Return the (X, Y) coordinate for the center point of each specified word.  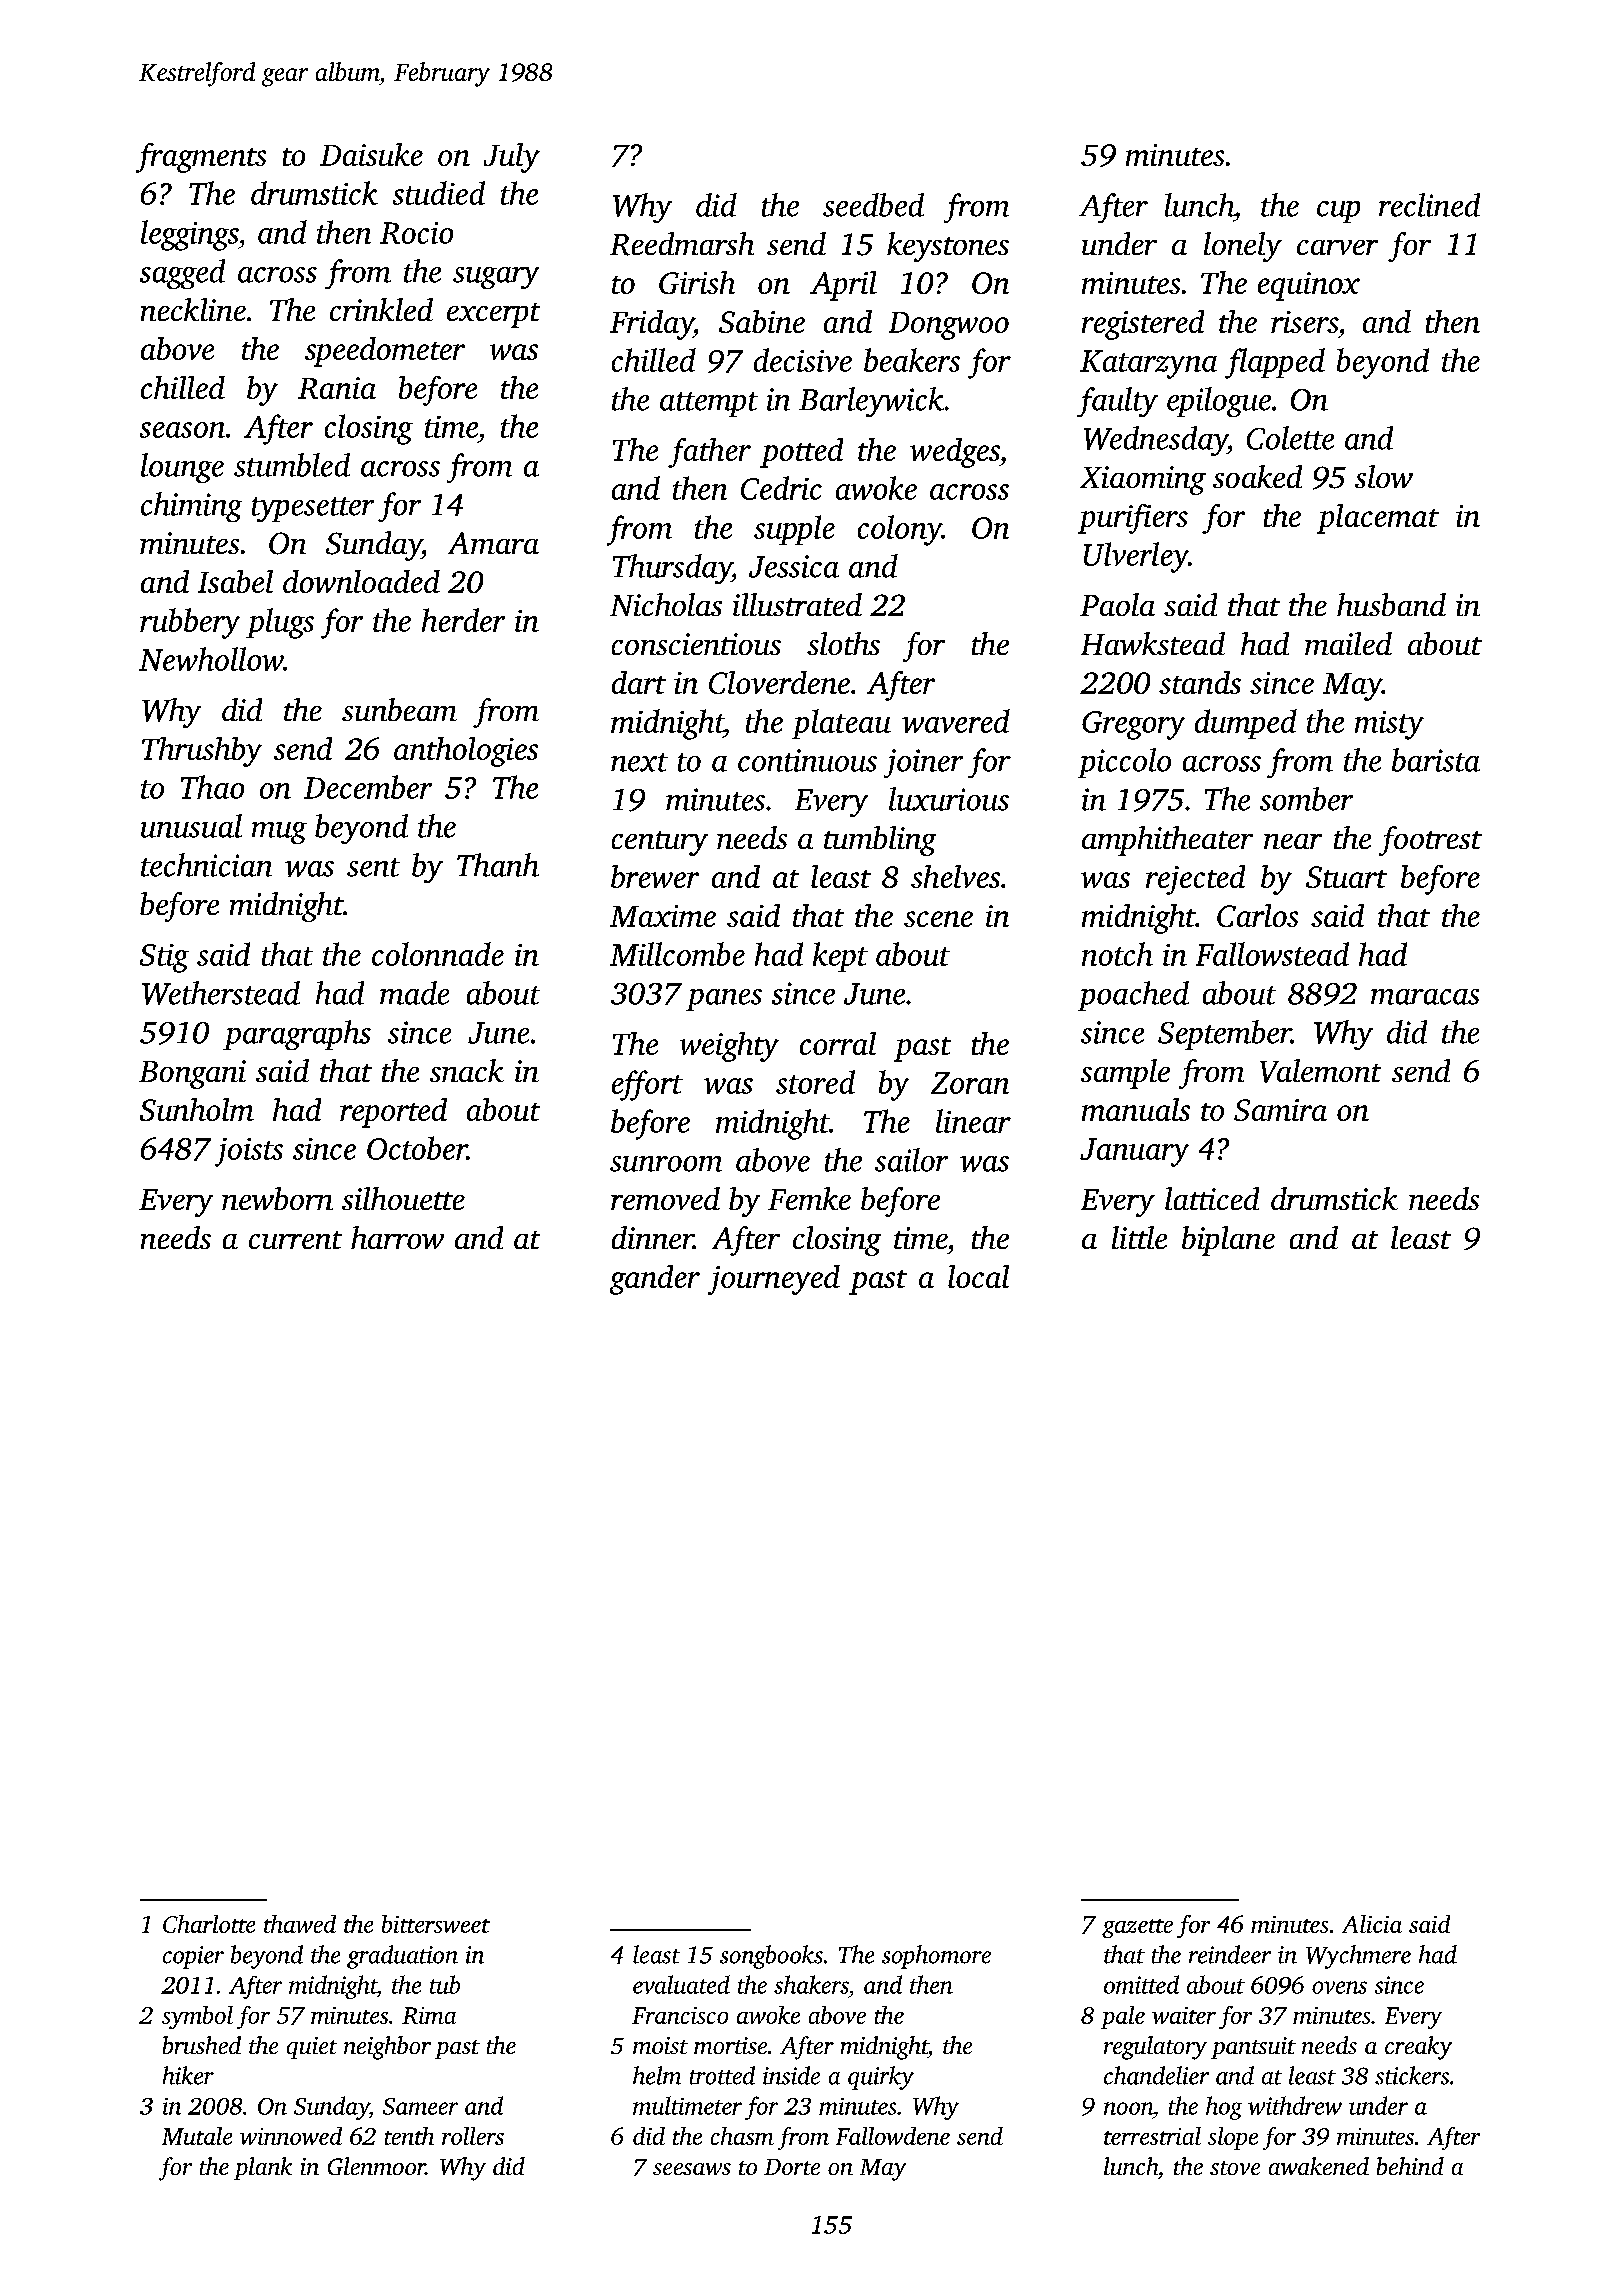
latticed (1212, 1198)
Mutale (197, 2136)
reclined (1429, 205)
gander (655, 1280)
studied (439, 193)
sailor (911, 1160)
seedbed (873, 205)
